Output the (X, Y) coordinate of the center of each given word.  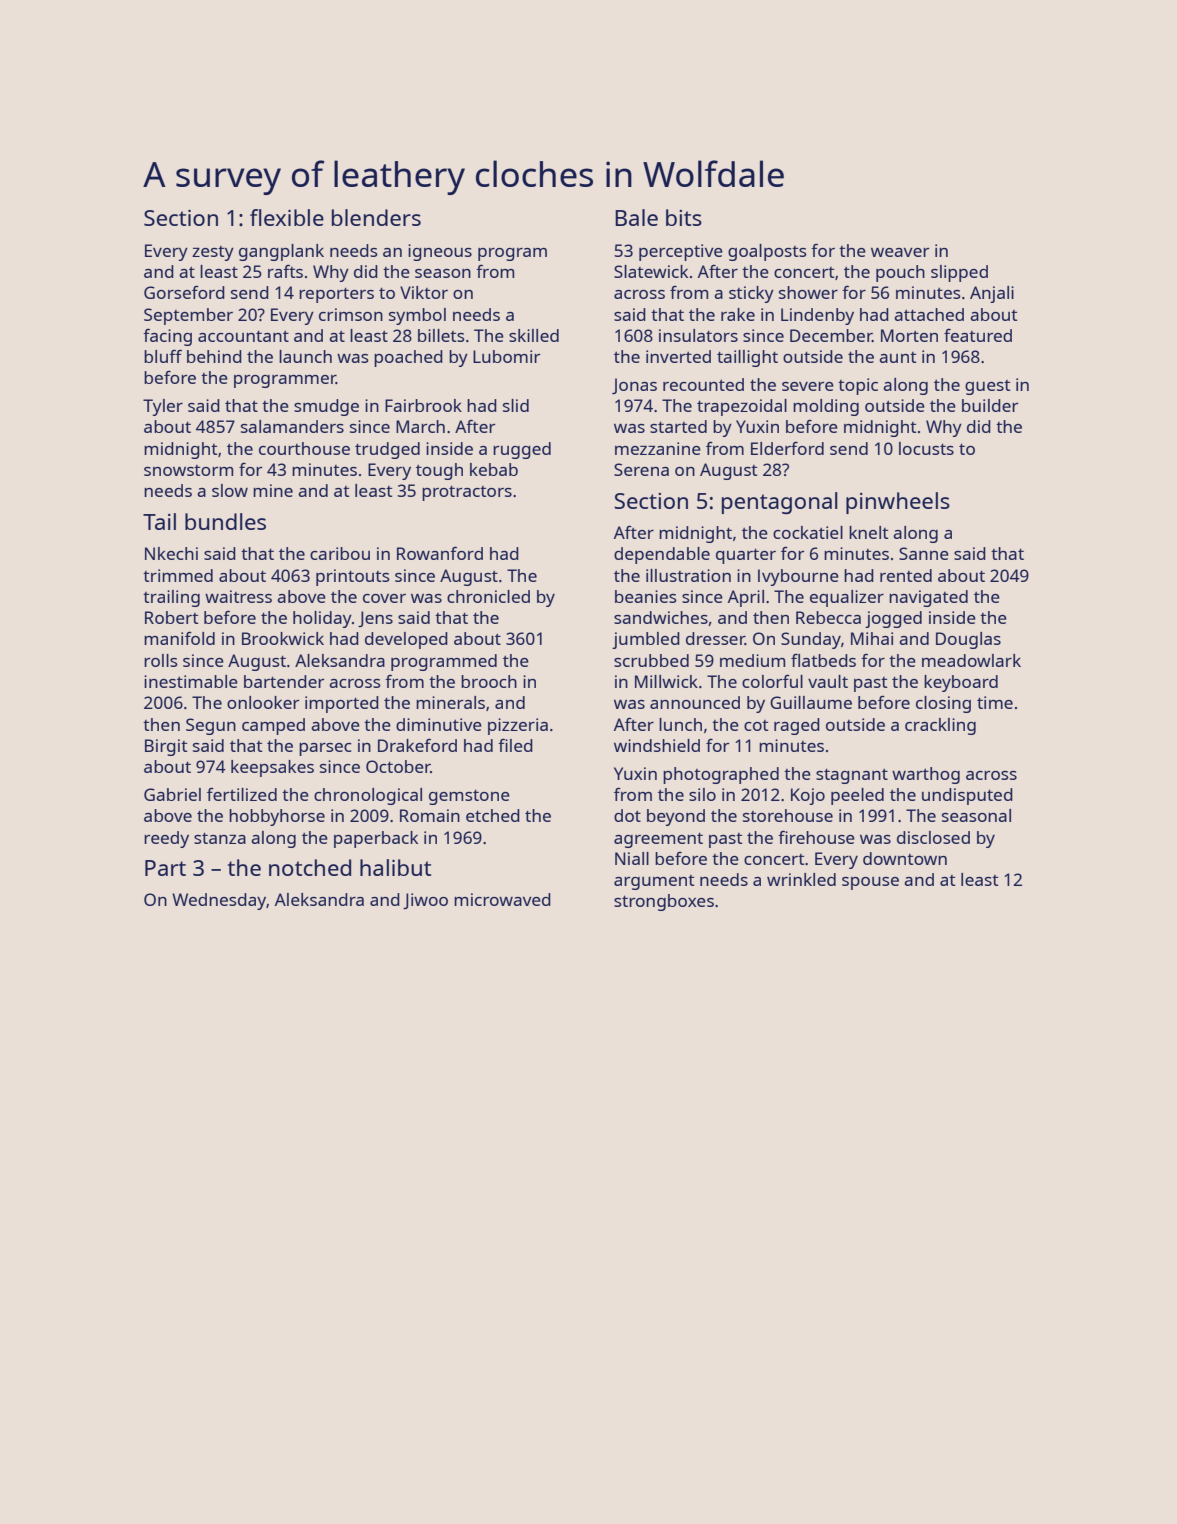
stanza (220, 838)
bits (684, 217)
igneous (440, 252)
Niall (632, 858)
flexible (287, 217)
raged (797, 726)
